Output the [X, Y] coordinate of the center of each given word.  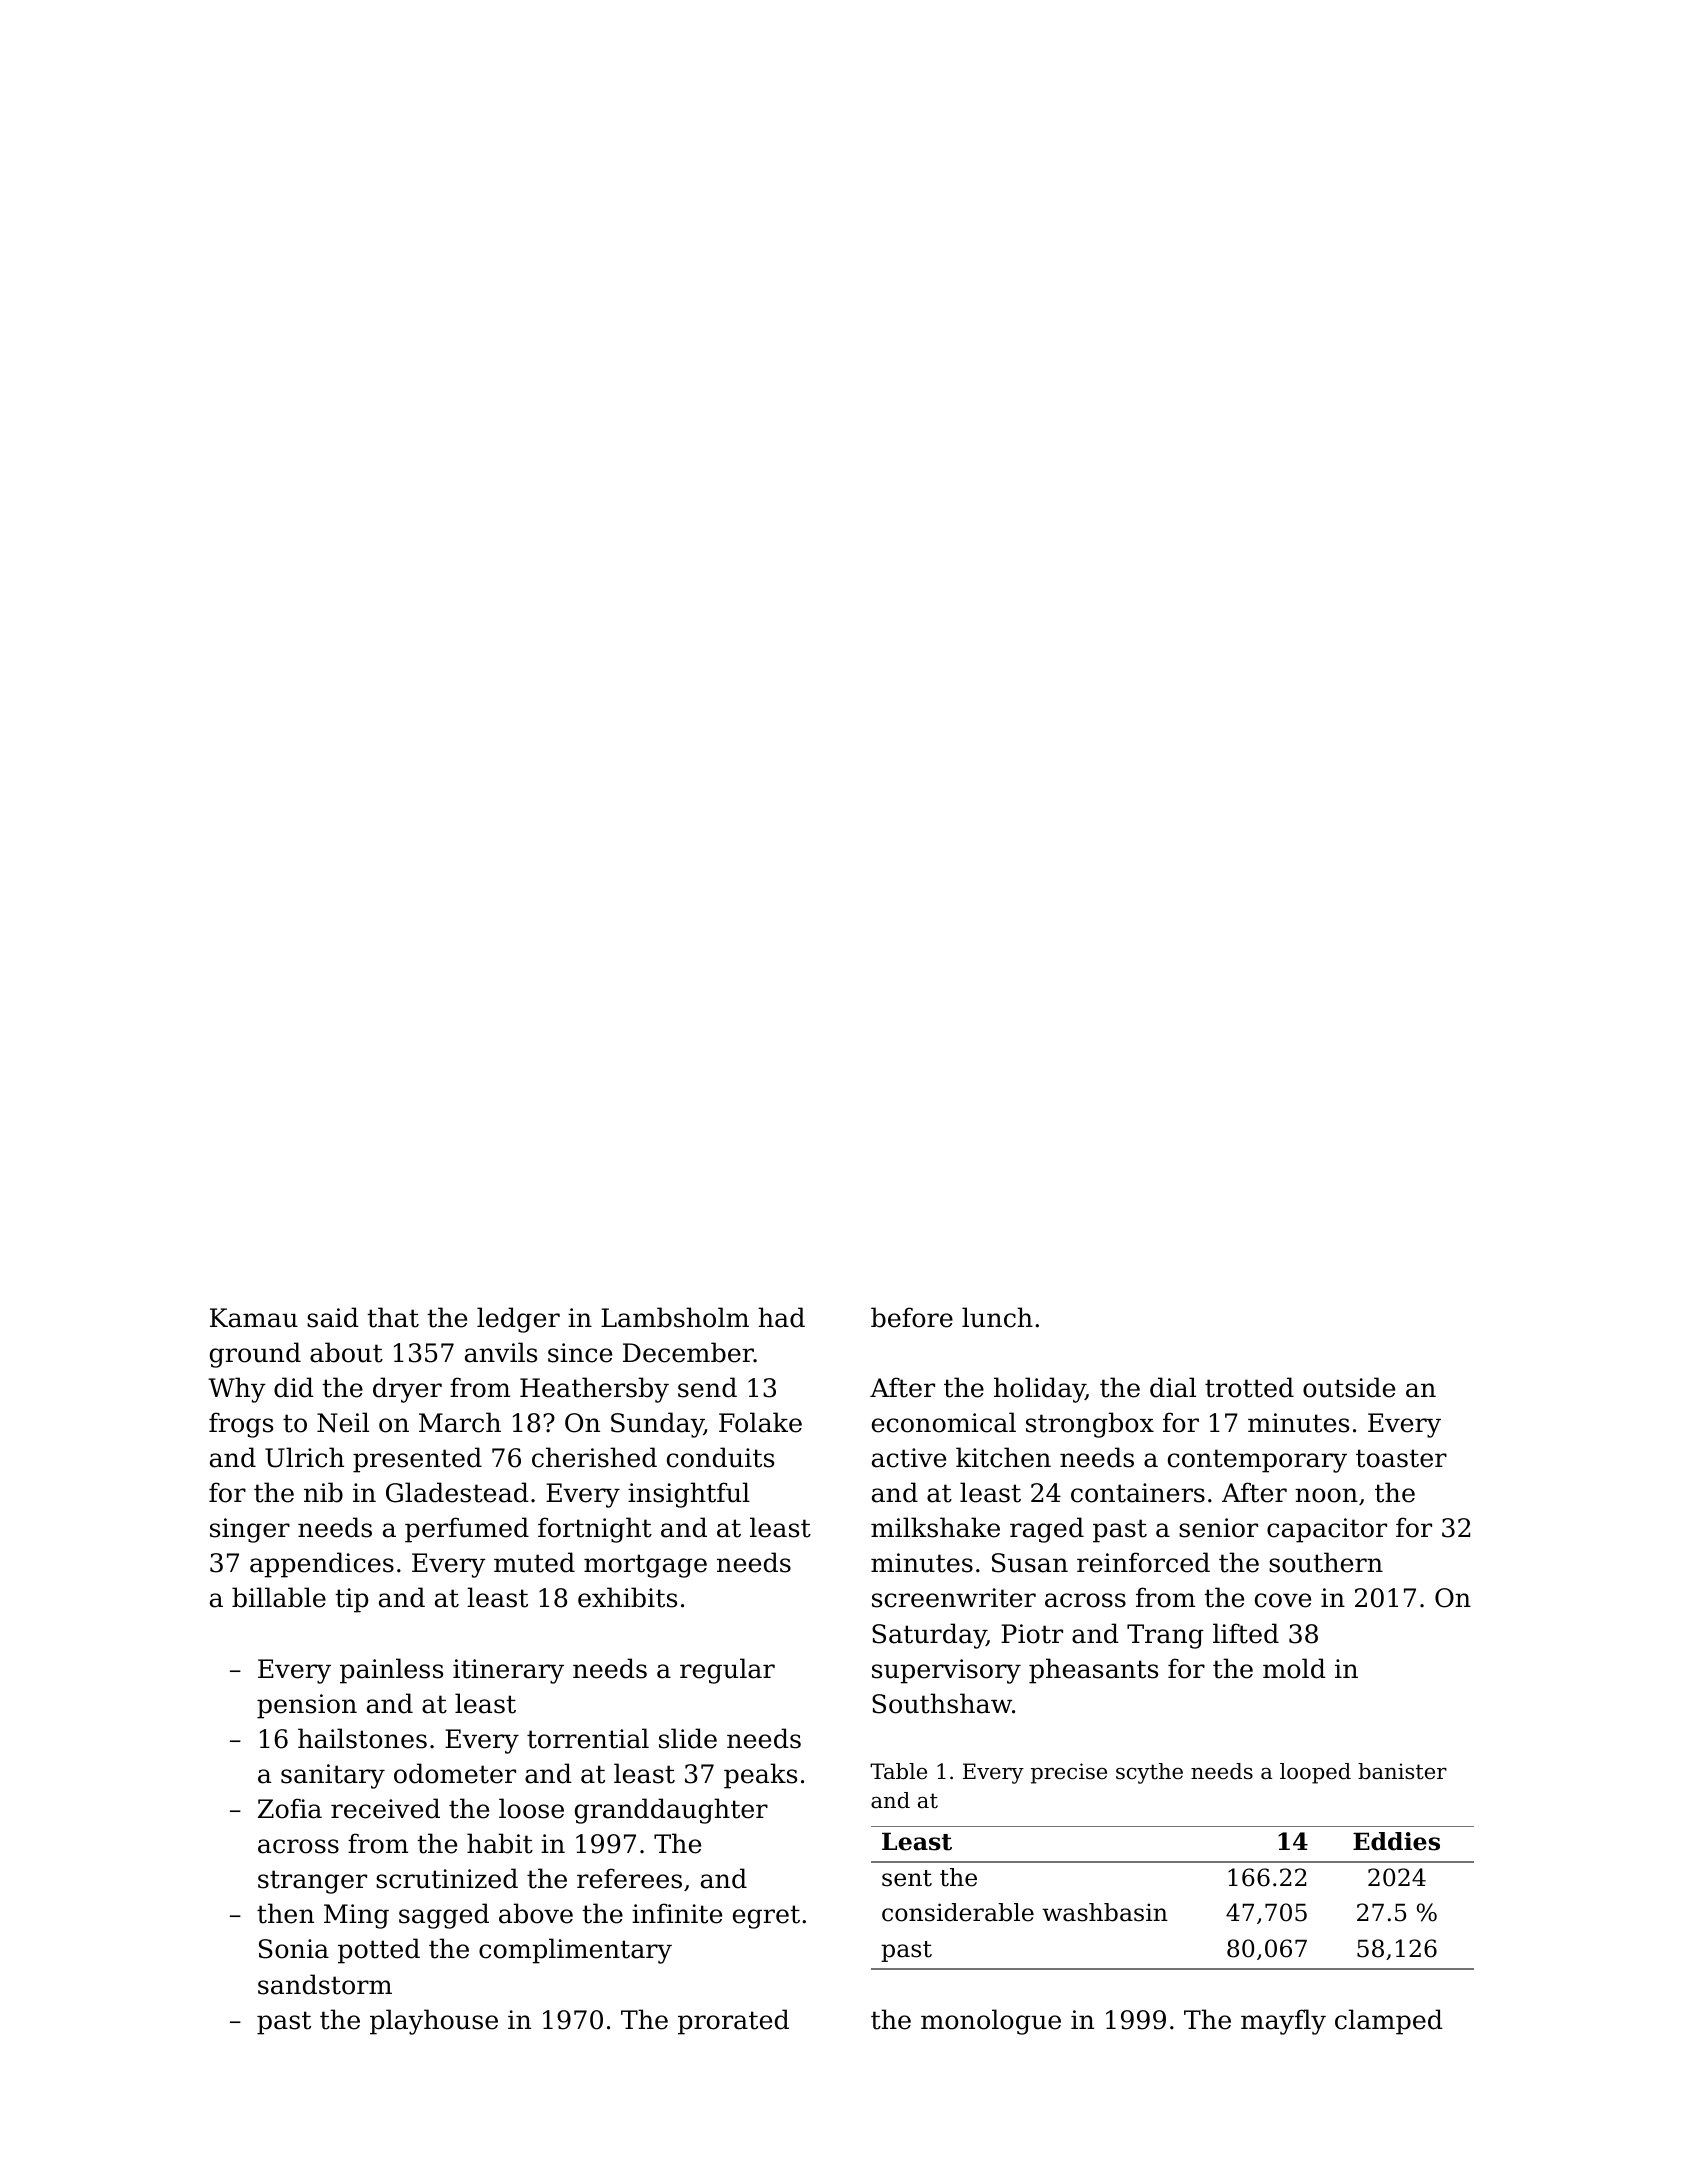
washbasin [1105, 1912]
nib [323, 1492]
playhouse [434, 2022]
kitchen [1003, 1457]
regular [727, 1671]
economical [944, 1422]
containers [1138, 1493]
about [346, 1352]
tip [351, 1600]
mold [1294, 1668]
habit [500, 1843]
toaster [1401, 1458]
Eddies [1396, 1841]
